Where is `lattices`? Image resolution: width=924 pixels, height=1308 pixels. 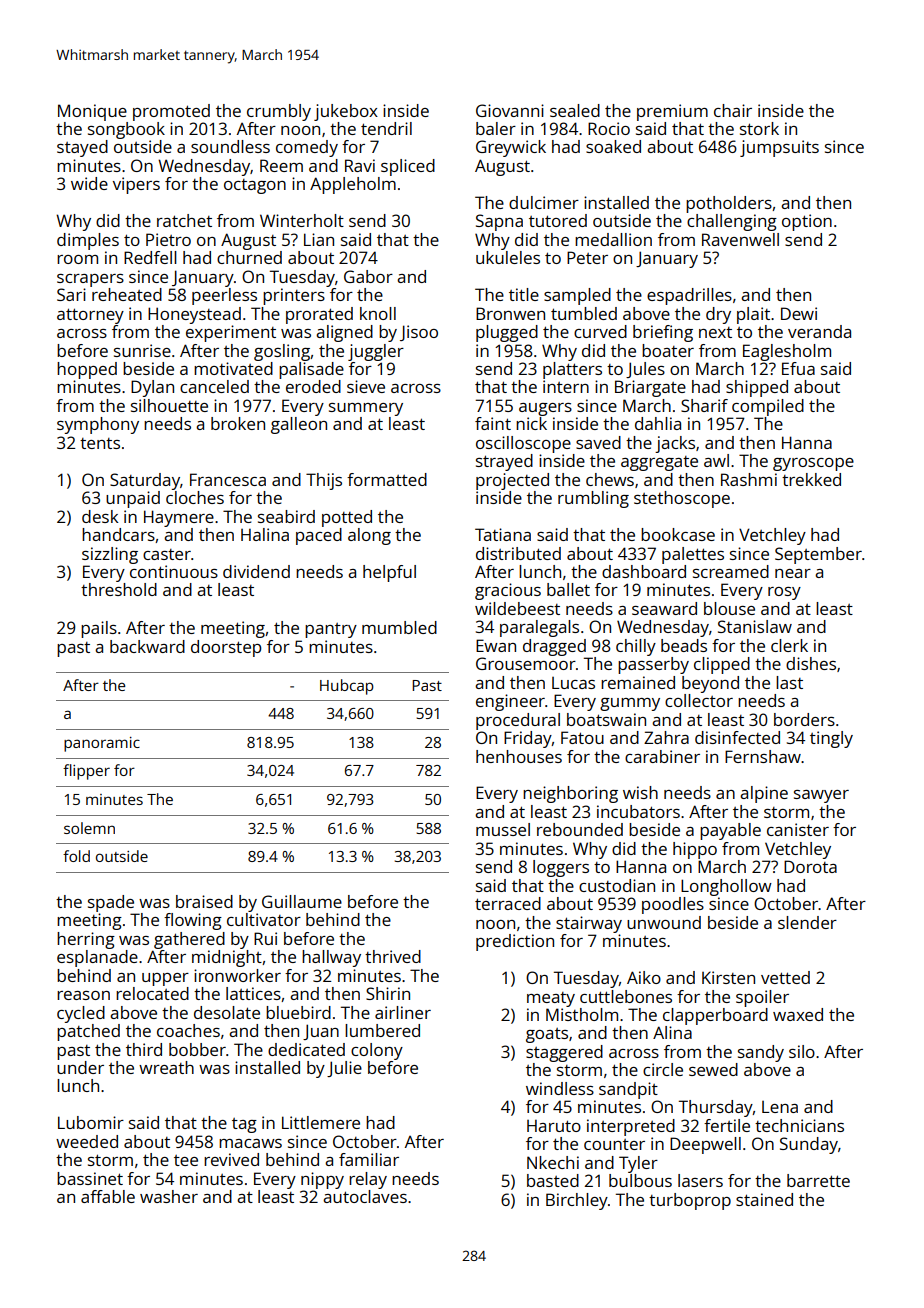 lattices is located at coordinates (253, 993).
